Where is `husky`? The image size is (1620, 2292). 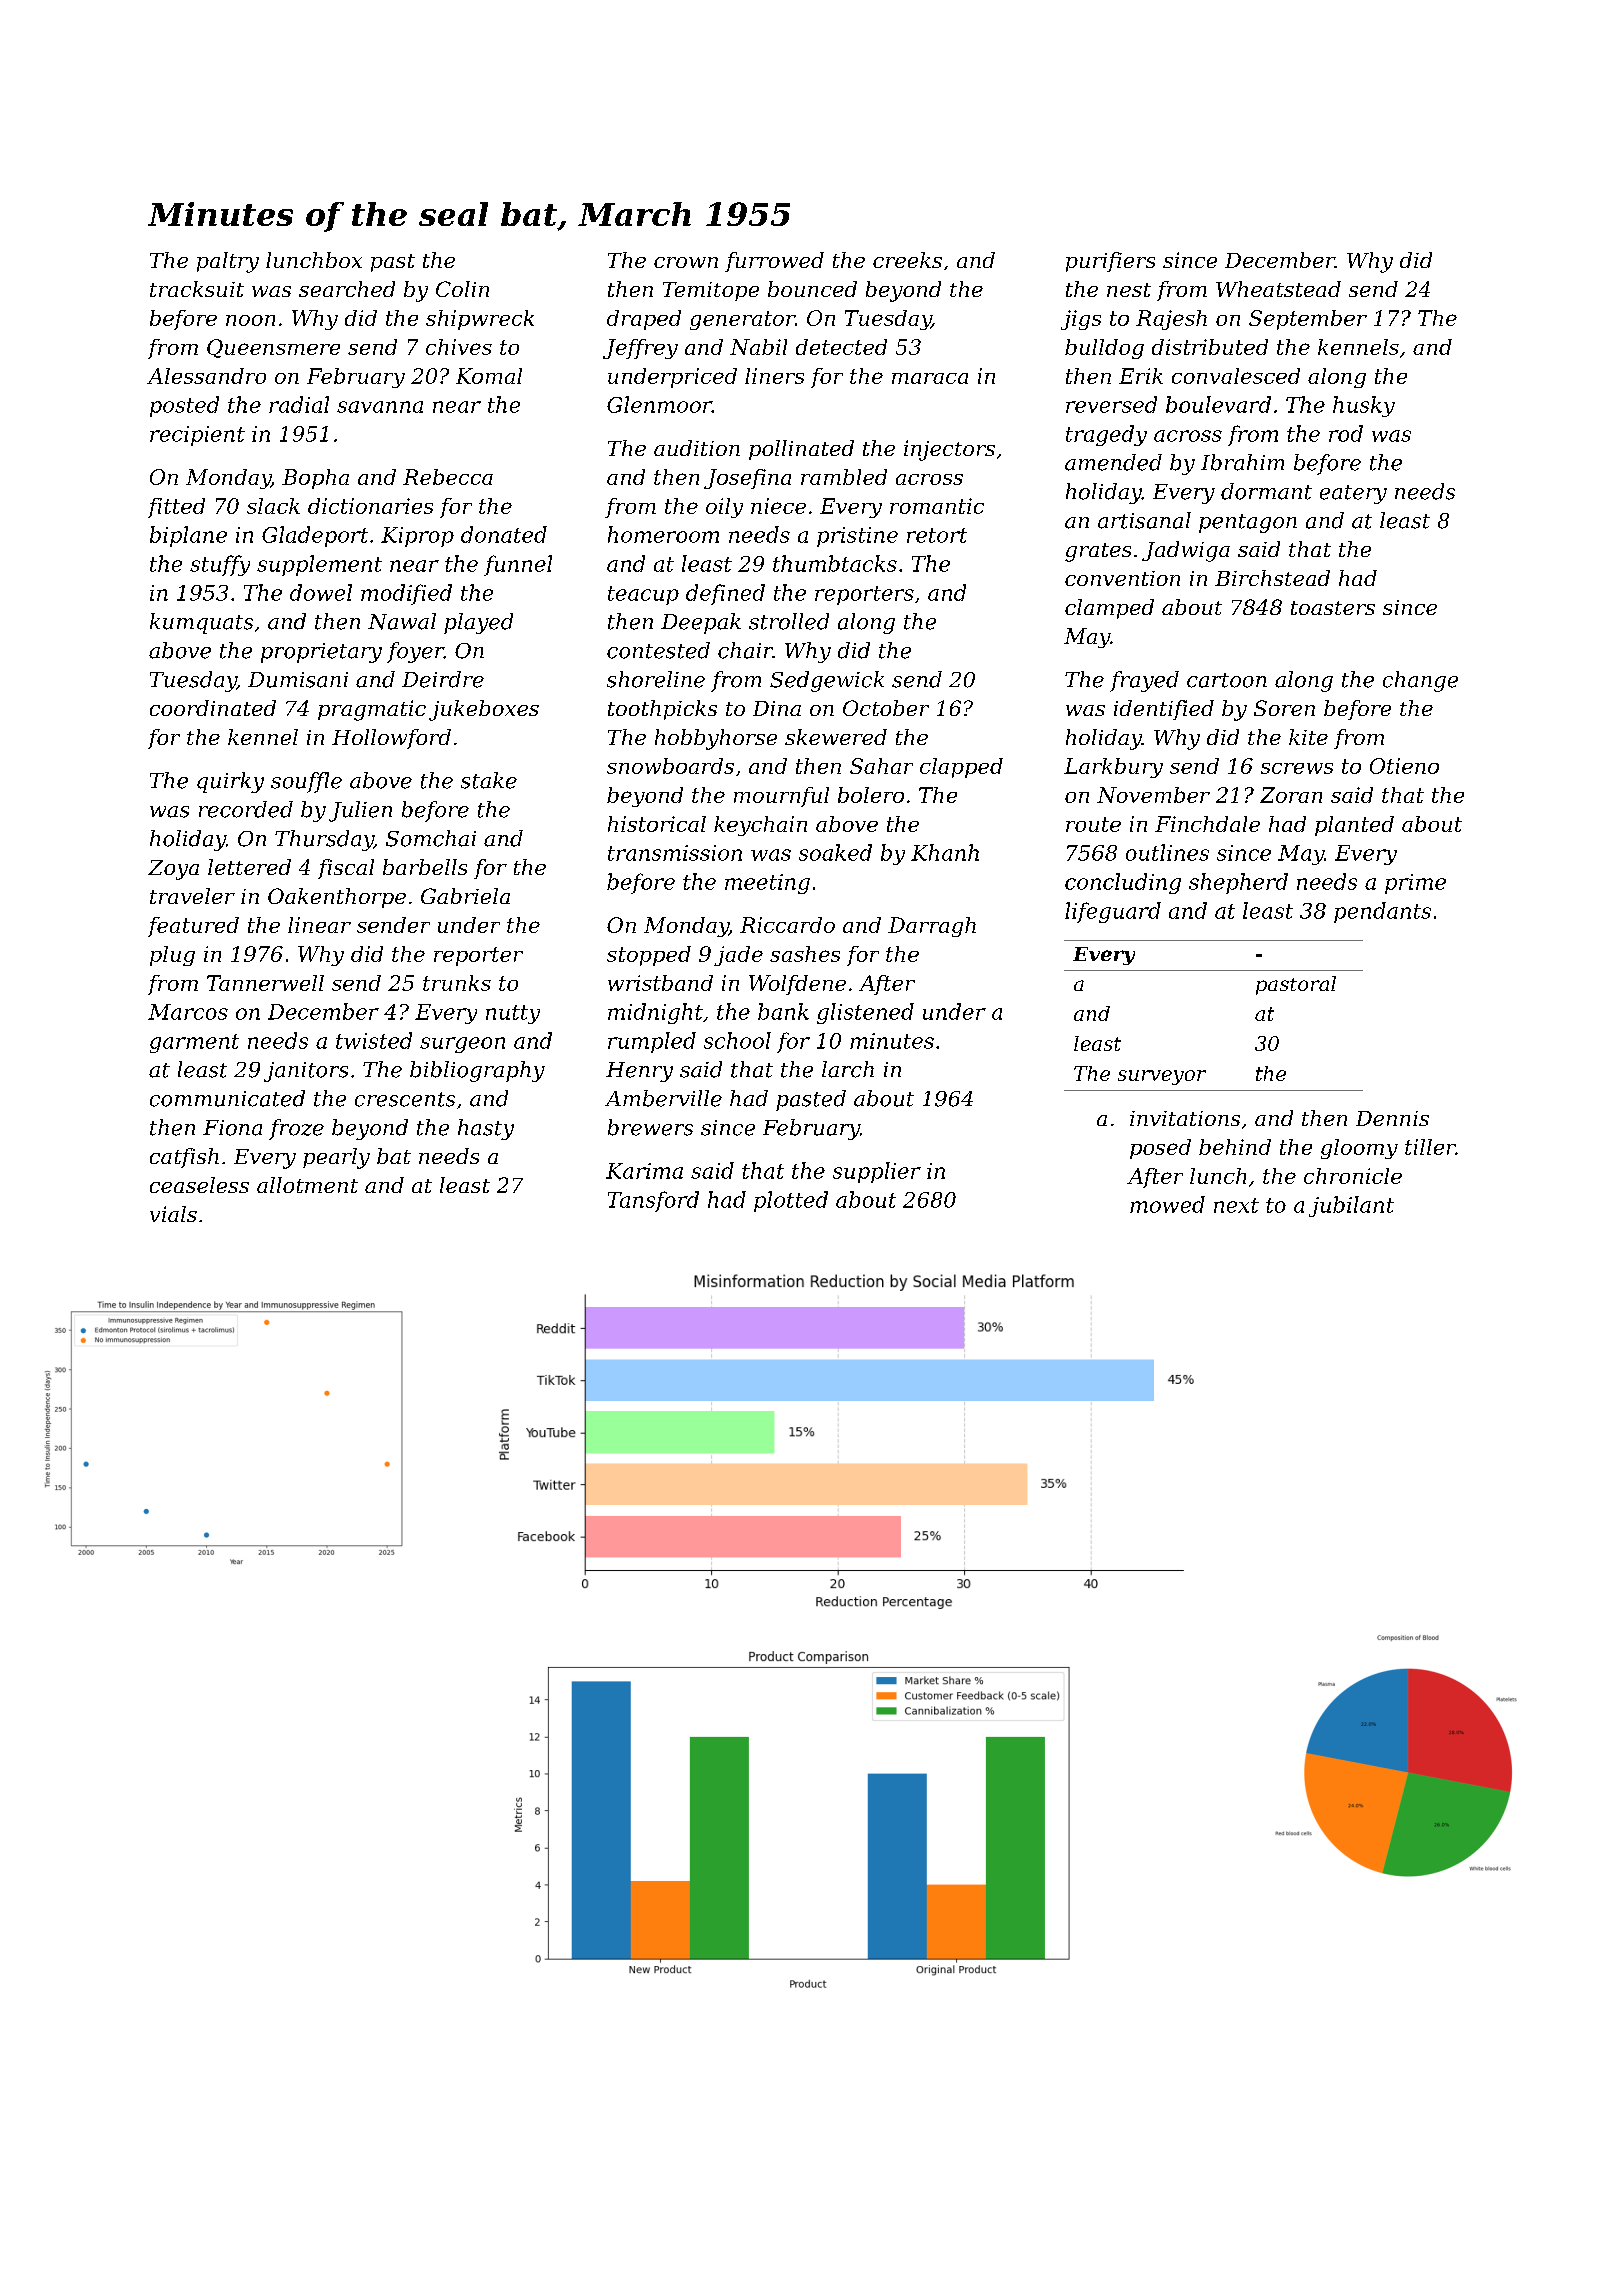 husky is located at coordinates (1364, 406).
